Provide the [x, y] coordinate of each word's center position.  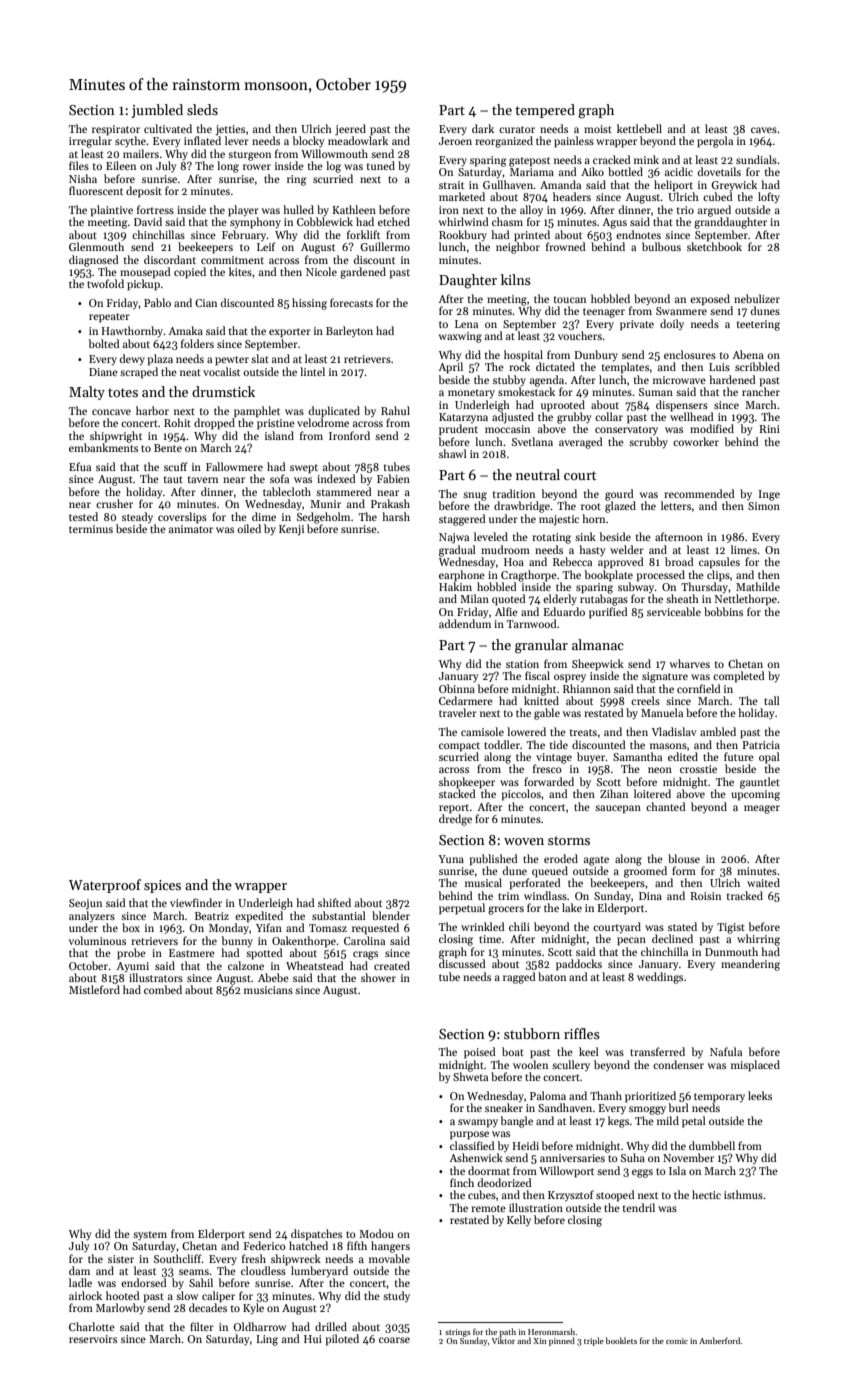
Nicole [321, 271]
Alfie [506, 611]
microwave [679, 380]
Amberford [720, 1340]
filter [202, 1326]
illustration [536, 1207]
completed [739, 677]
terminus [91, 529]
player [243, 211]
